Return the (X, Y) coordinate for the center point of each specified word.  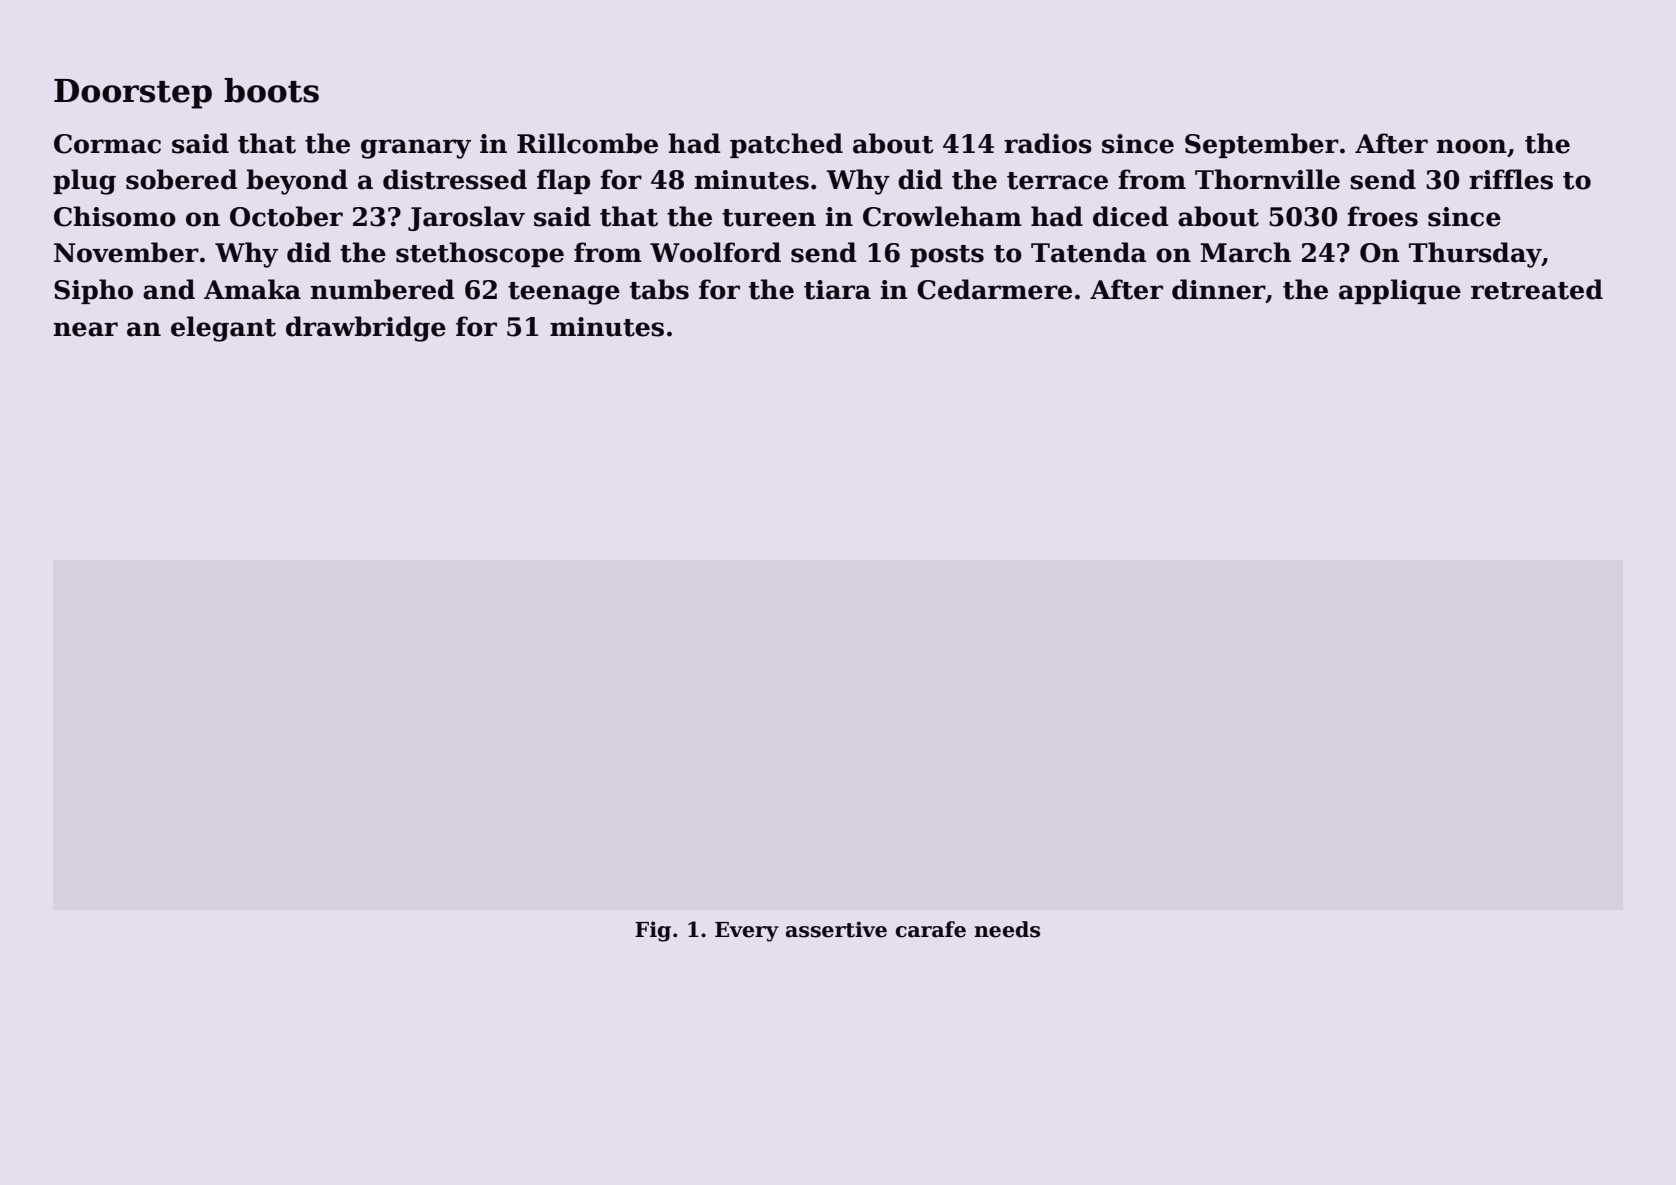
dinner (1219, 290)
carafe (930, 929)
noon (1472, 146)
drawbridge (366, 329)
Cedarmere (994, 289)
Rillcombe (587, 143)
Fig (653, 931)
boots (271, 90)
